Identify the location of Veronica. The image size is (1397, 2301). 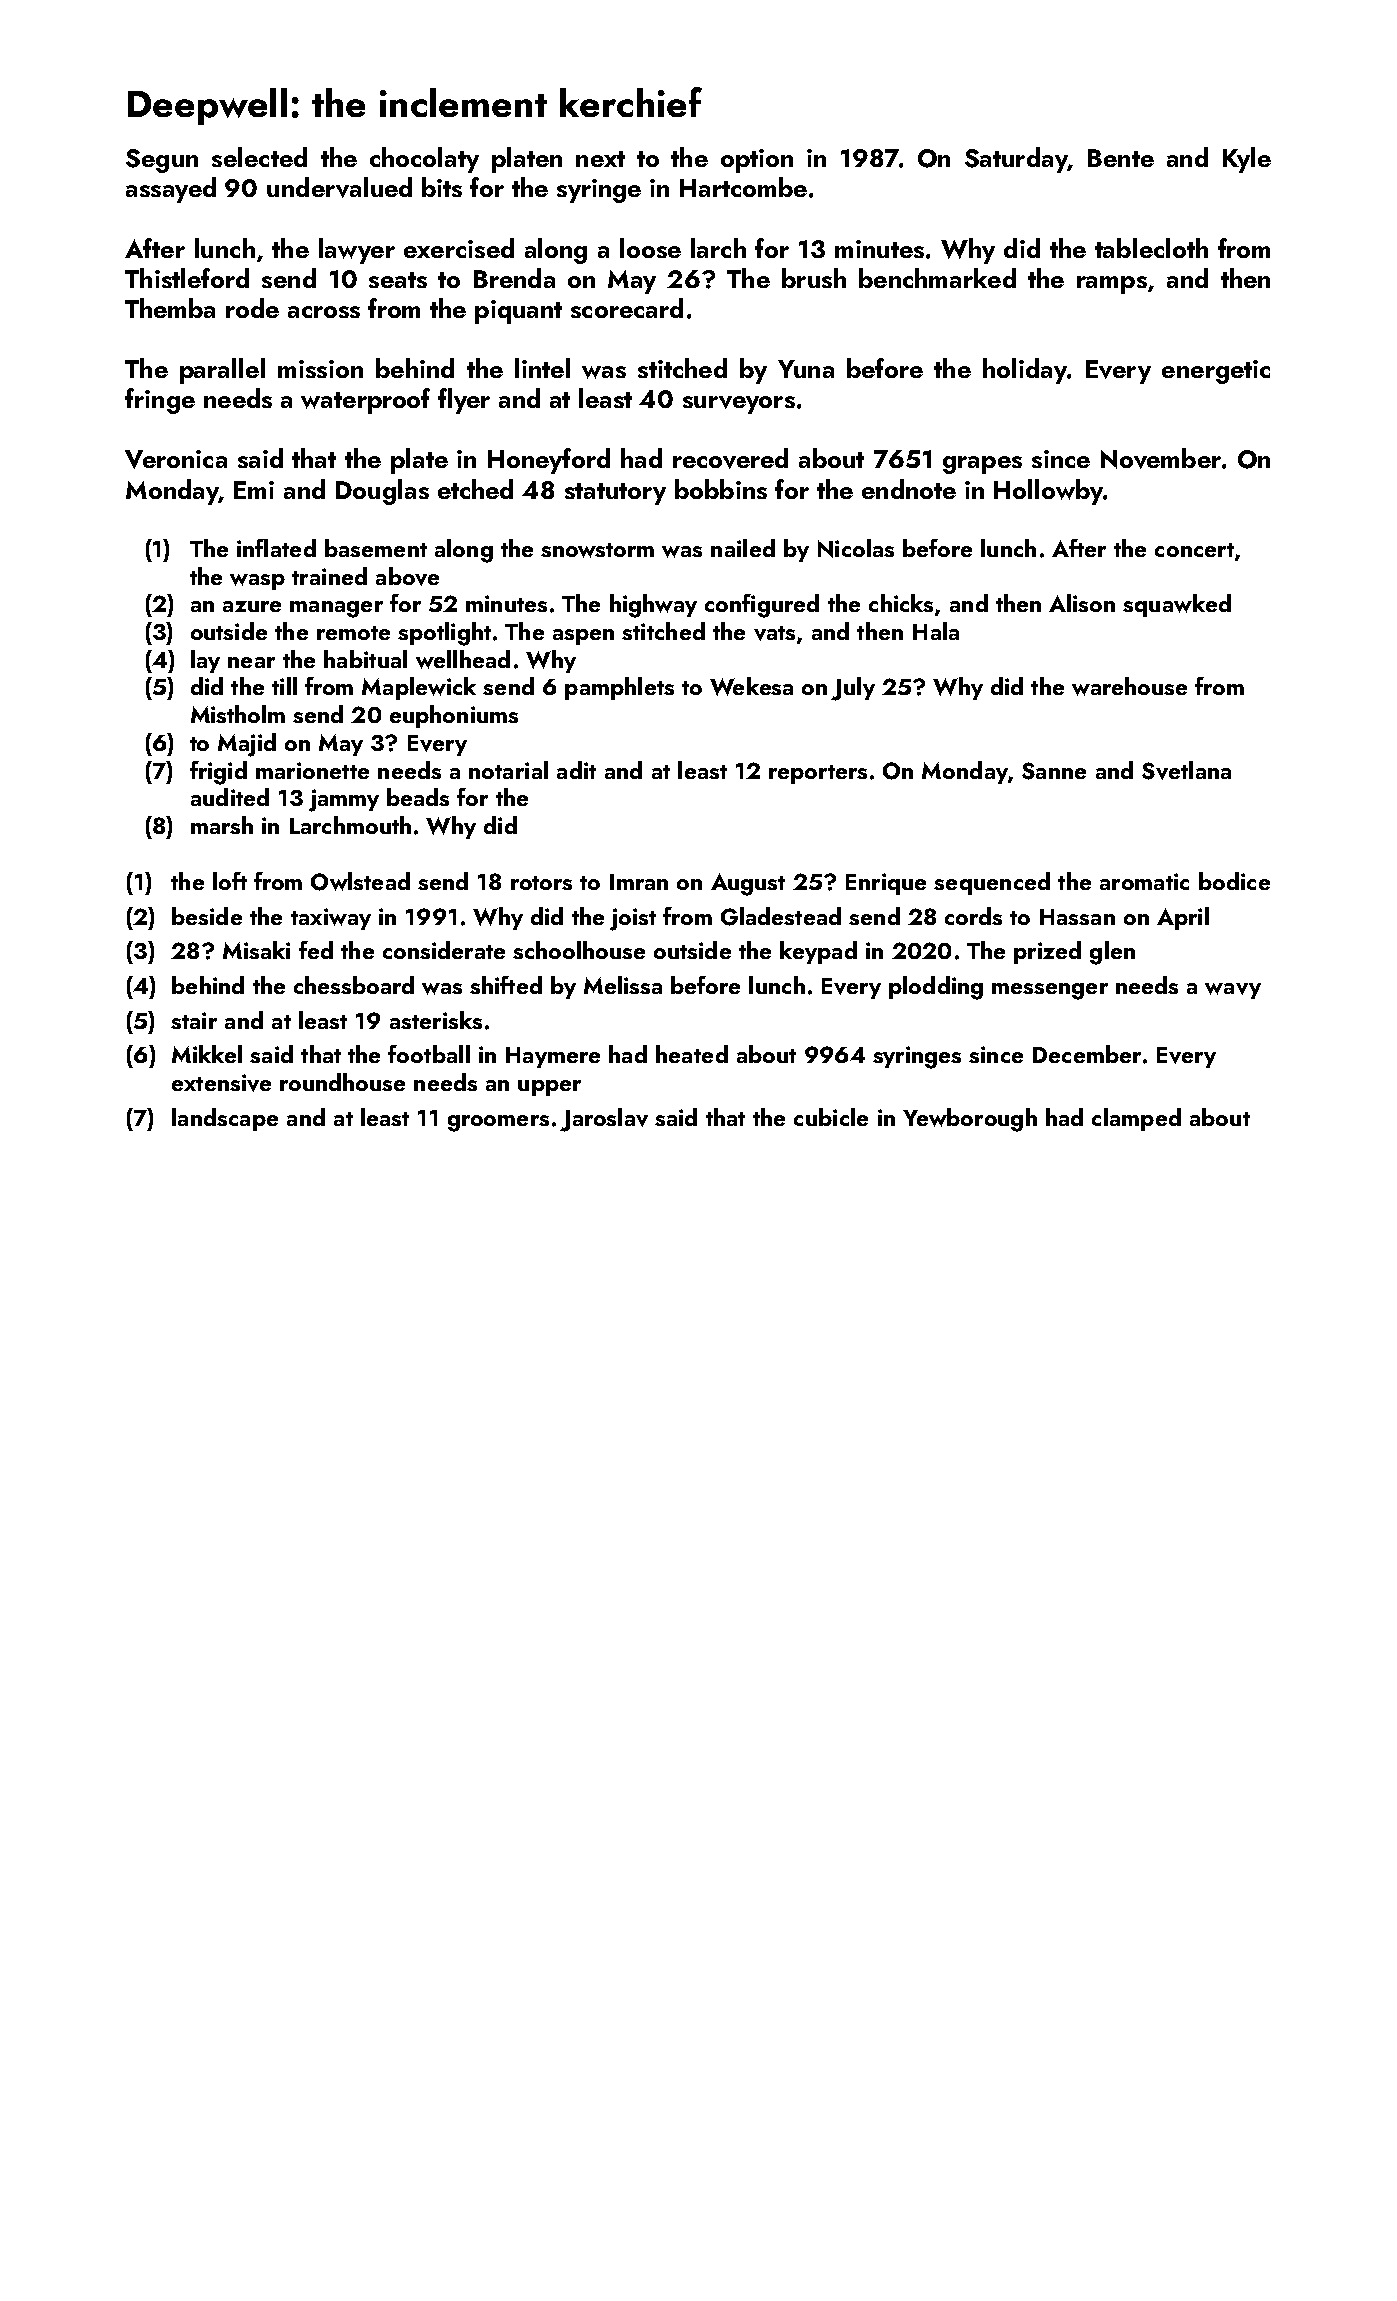
(176, 459).
